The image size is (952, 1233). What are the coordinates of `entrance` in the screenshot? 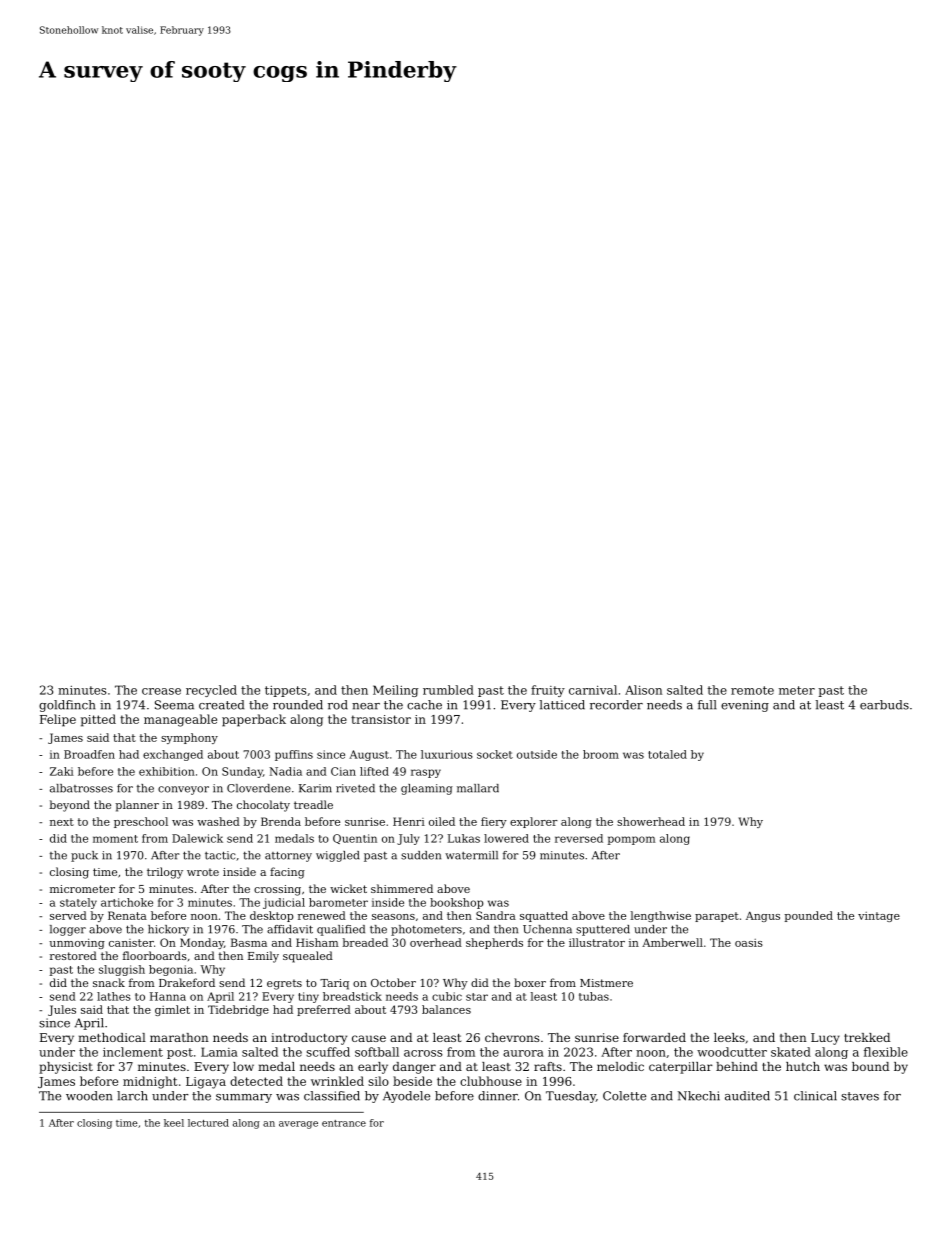 It's located at (344, 1123).
